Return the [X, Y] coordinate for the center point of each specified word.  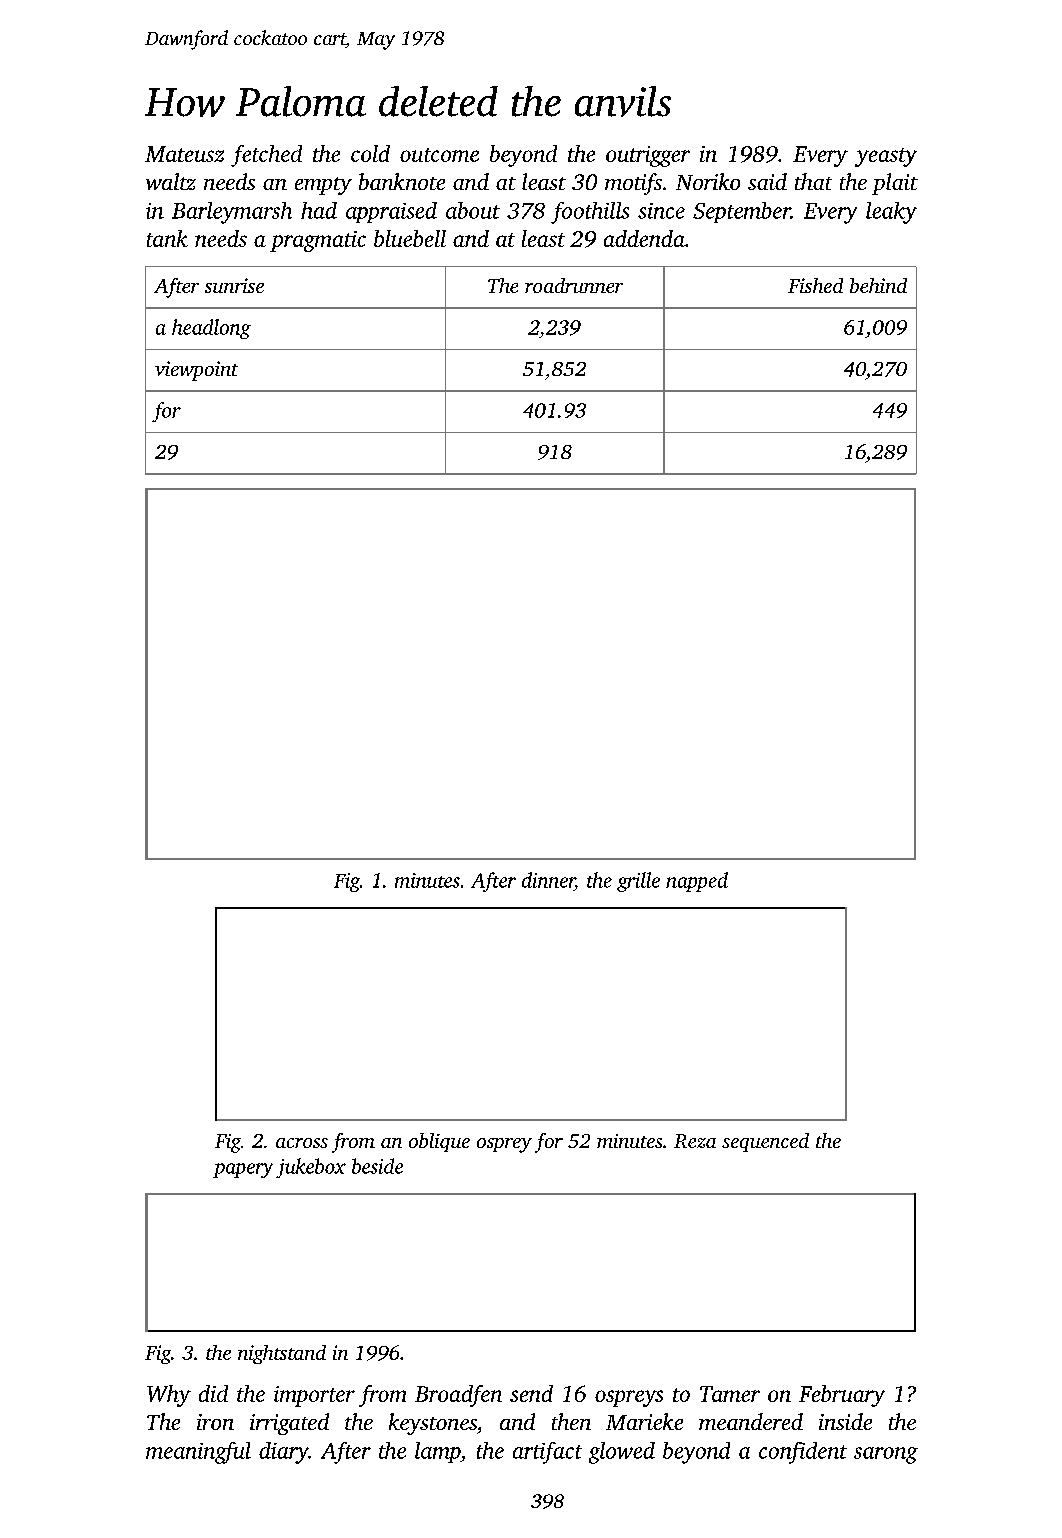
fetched [266, 156]
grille [638, 882]
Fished [815, 285]
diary [284, 1453]
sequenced [765, 1142]
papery [243, 1170]
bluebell [410, 238]
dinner [548, 880]
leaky [891, 213]
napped [697, 882]
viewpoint [196, 371]
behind [878, 285]
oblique [439, 1142]
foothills [590, 213]
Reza [695, 1141]
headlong [211, 329]
